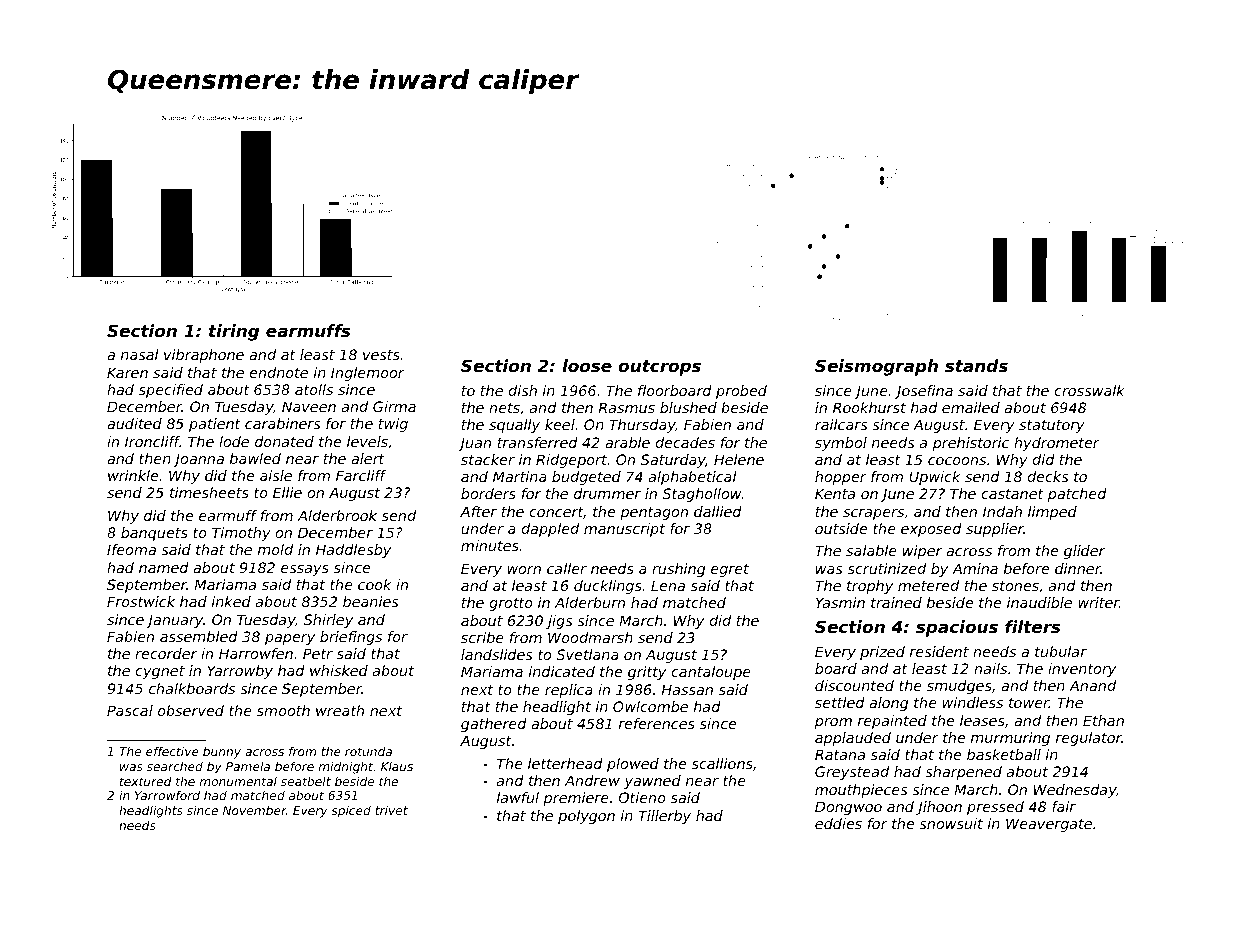 This document has height=952, width=1233. I want to click on inked, so click(231, 601).
